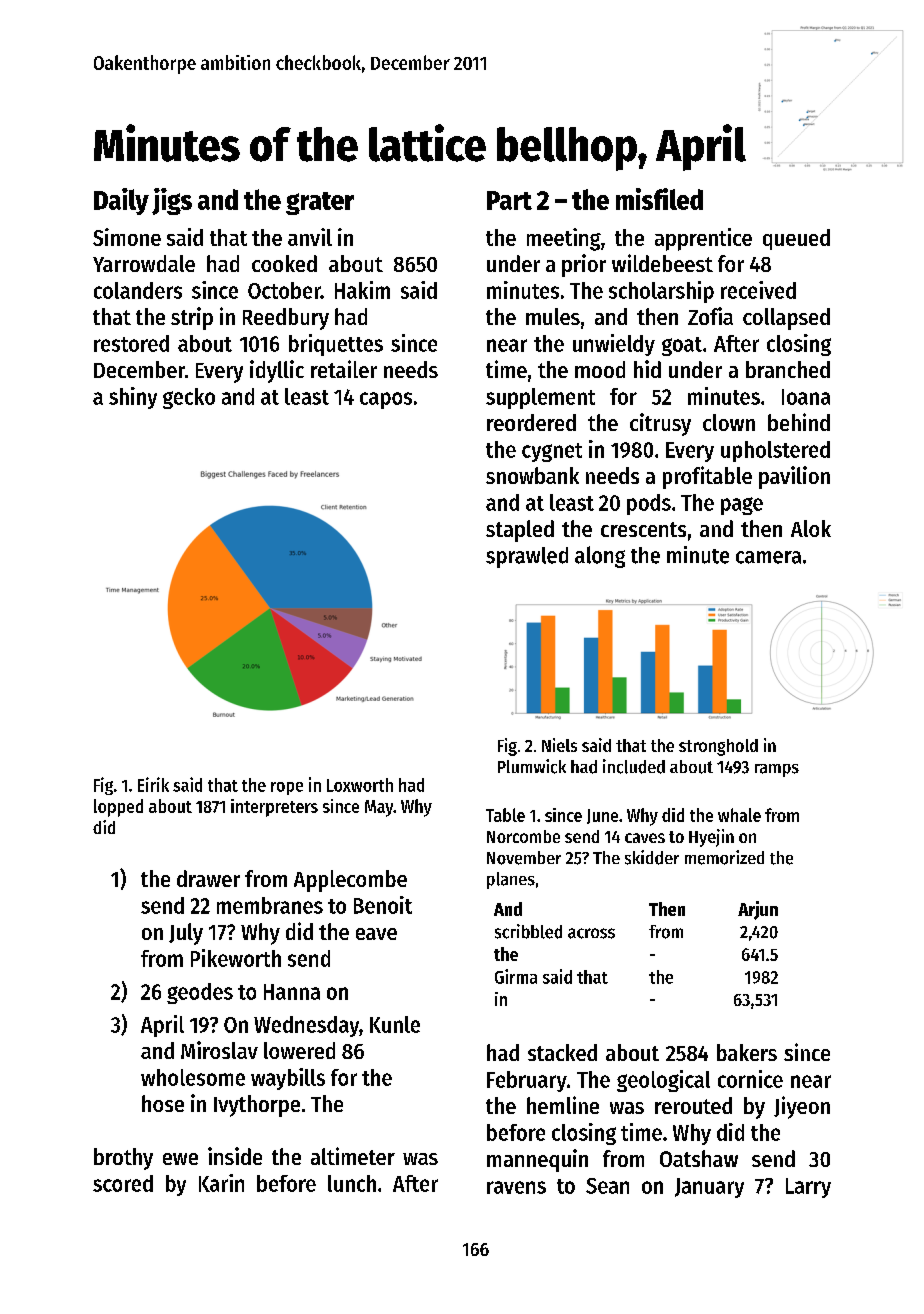  Describe the element at coordinates (123, 1159) in the screenshot. I see `brothy` at that location.
